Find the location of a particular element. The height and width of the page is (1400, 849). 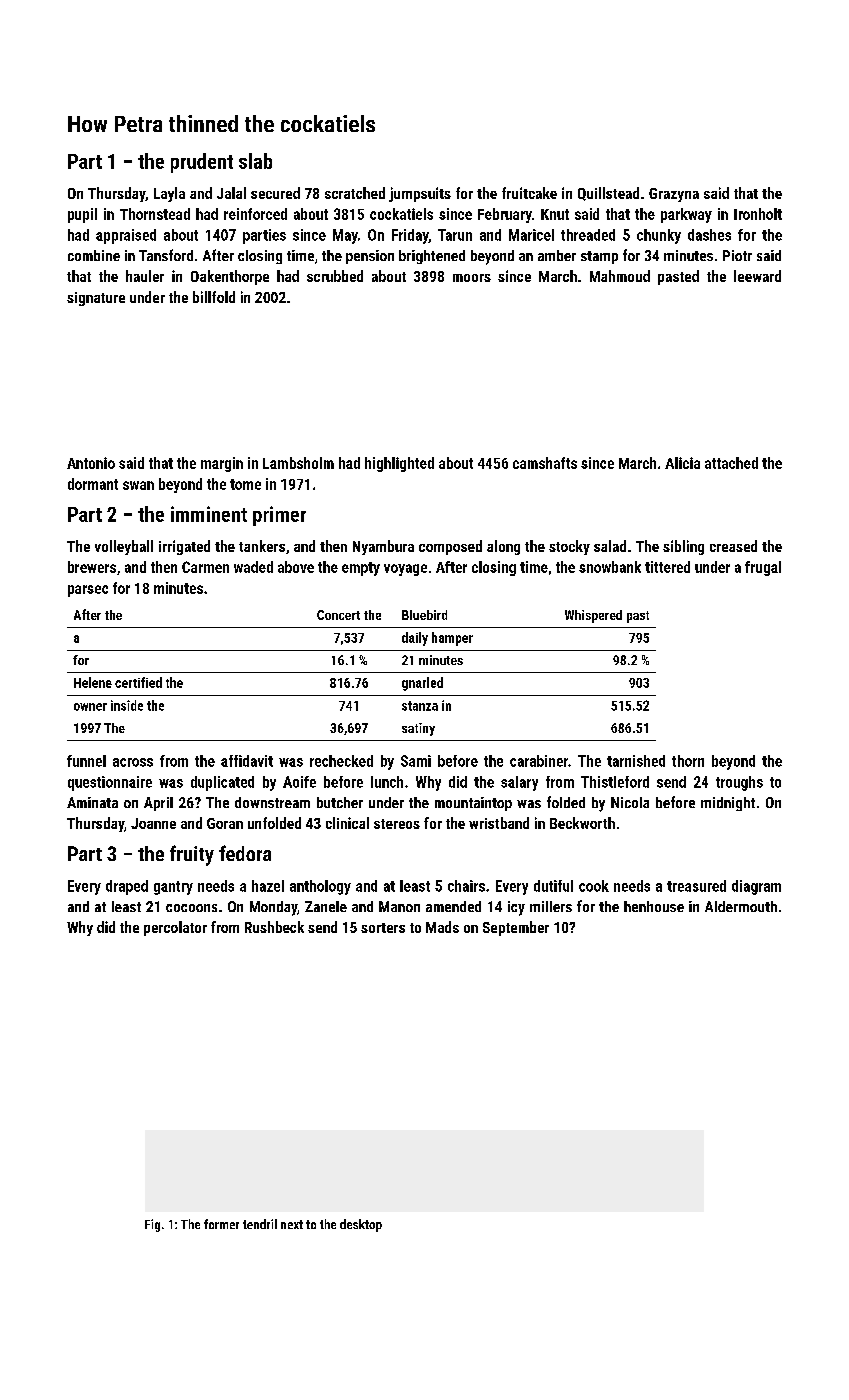

prudent is located at coordinates (202, 163).
